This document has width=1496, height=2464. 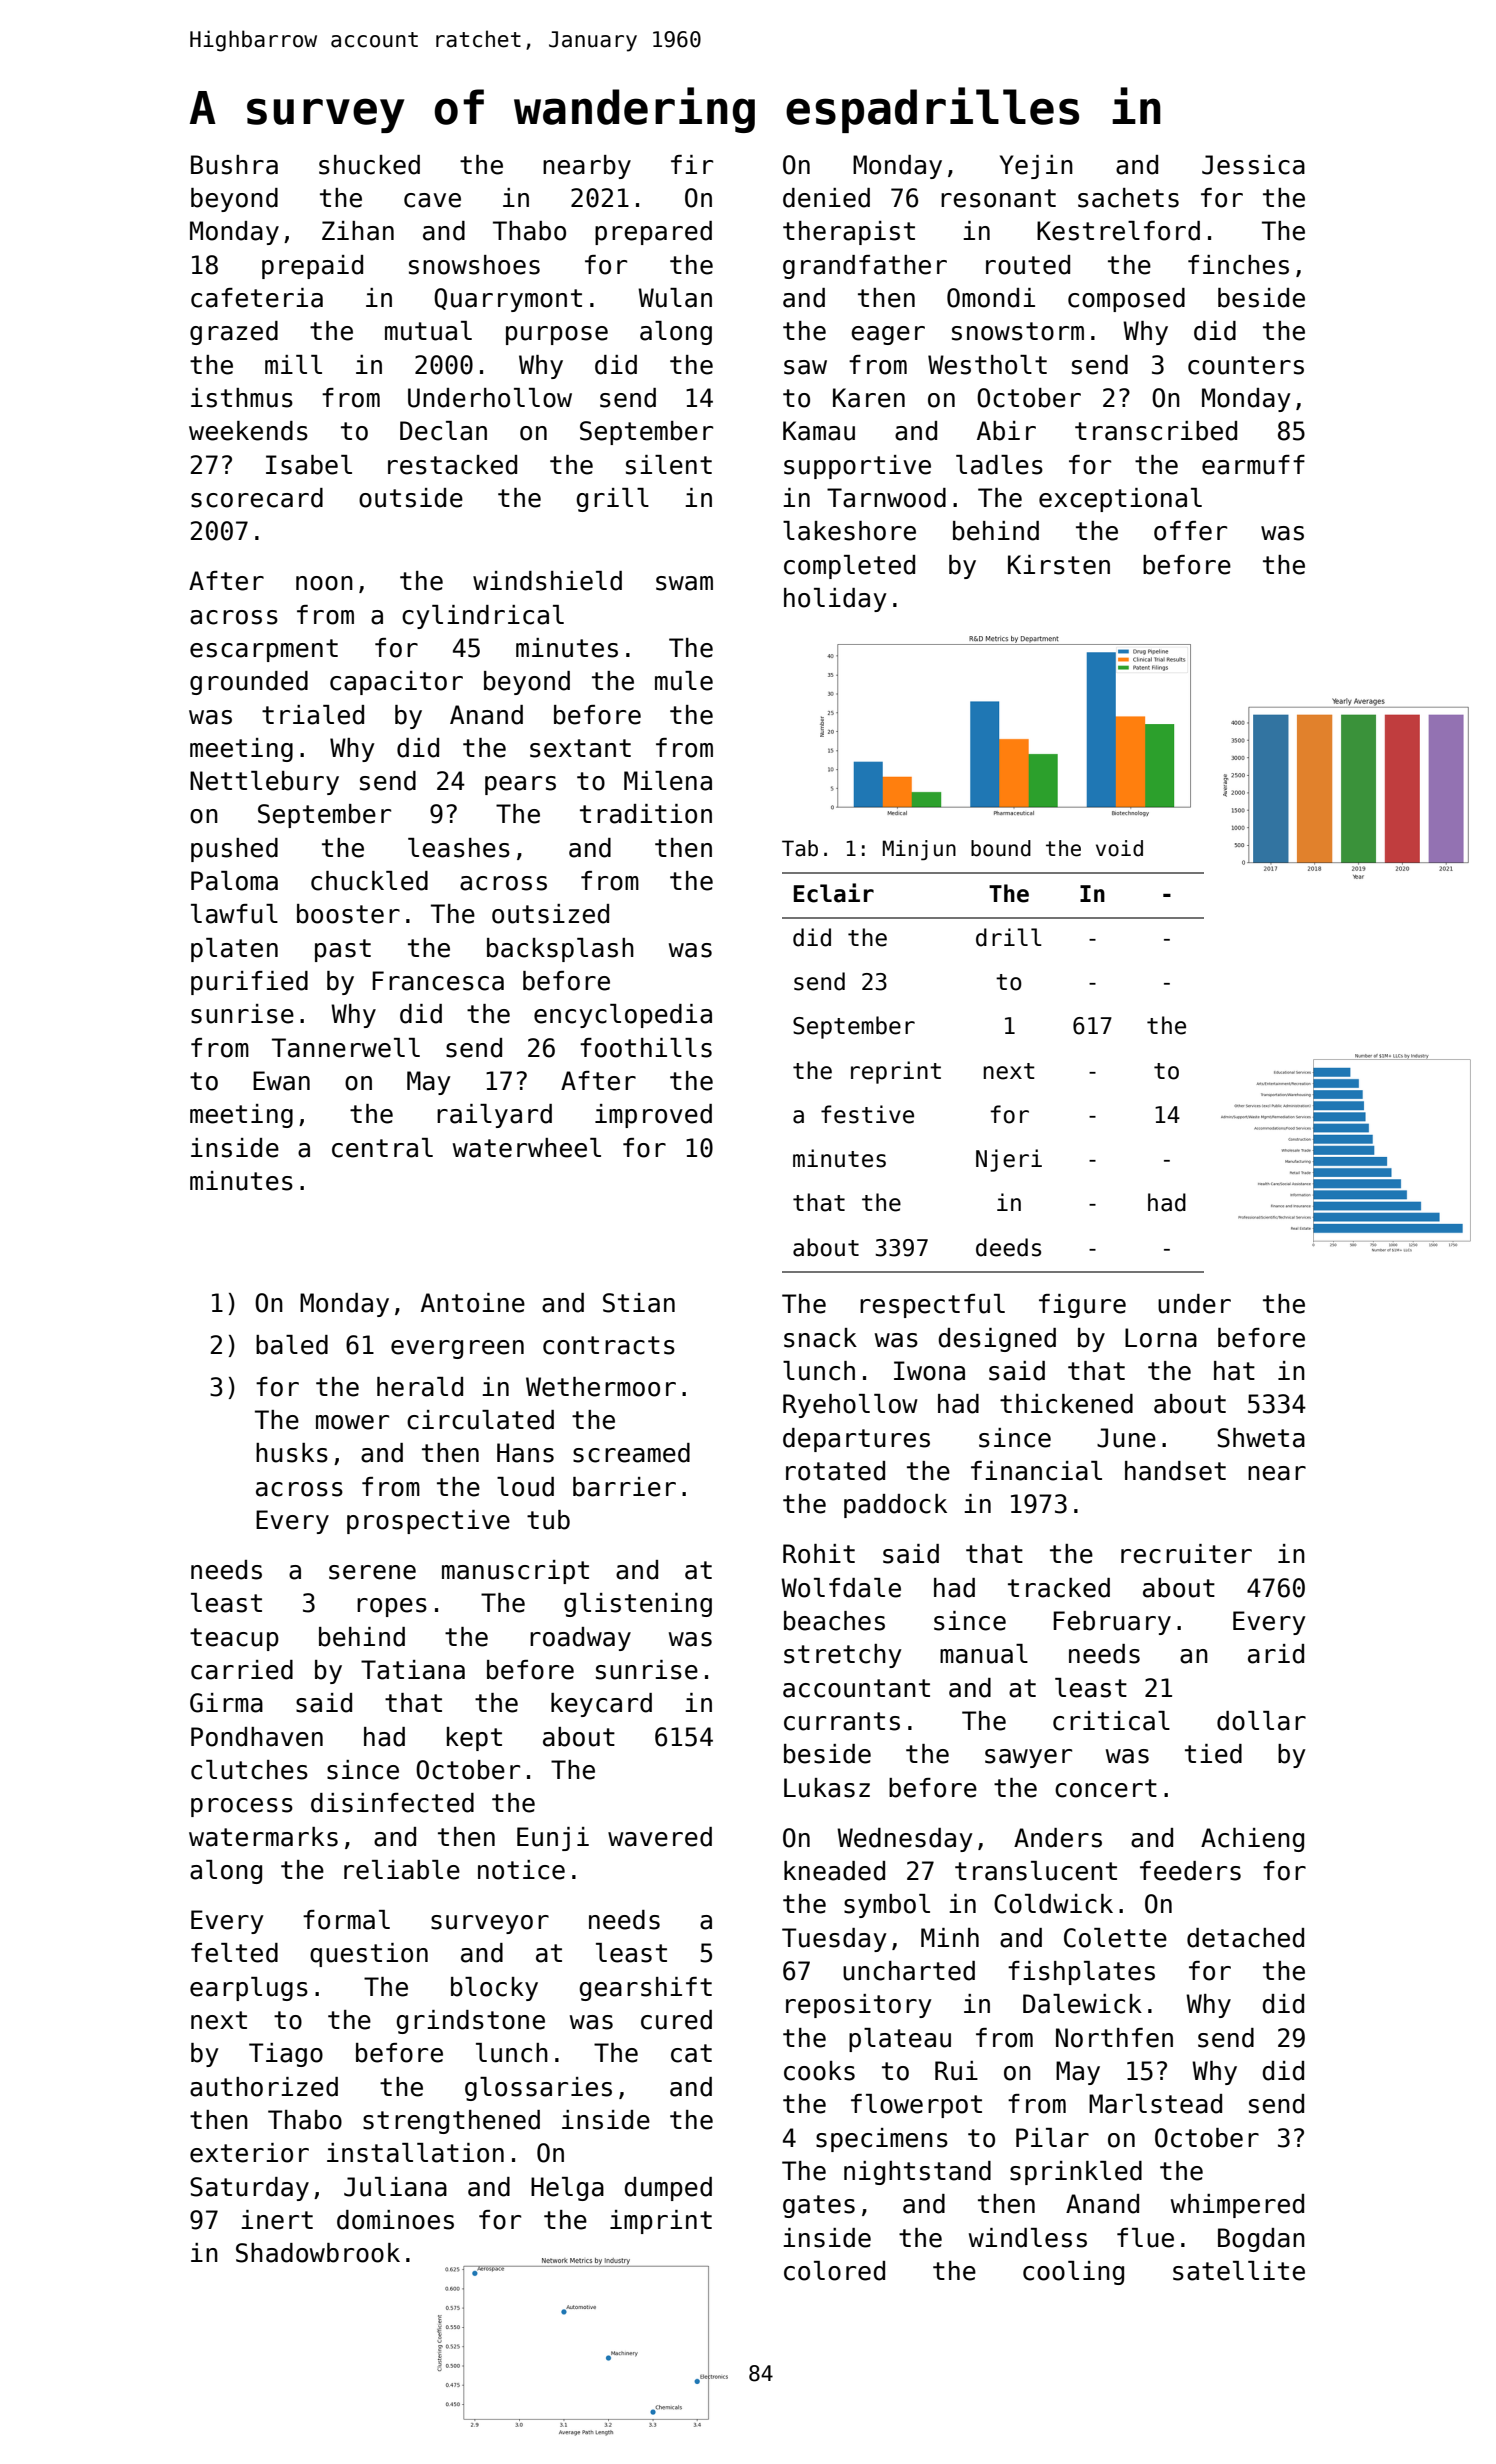 What do you see at coordinates (826, 198) in the document?
I see `denied` at bounding box center [826, 198].
